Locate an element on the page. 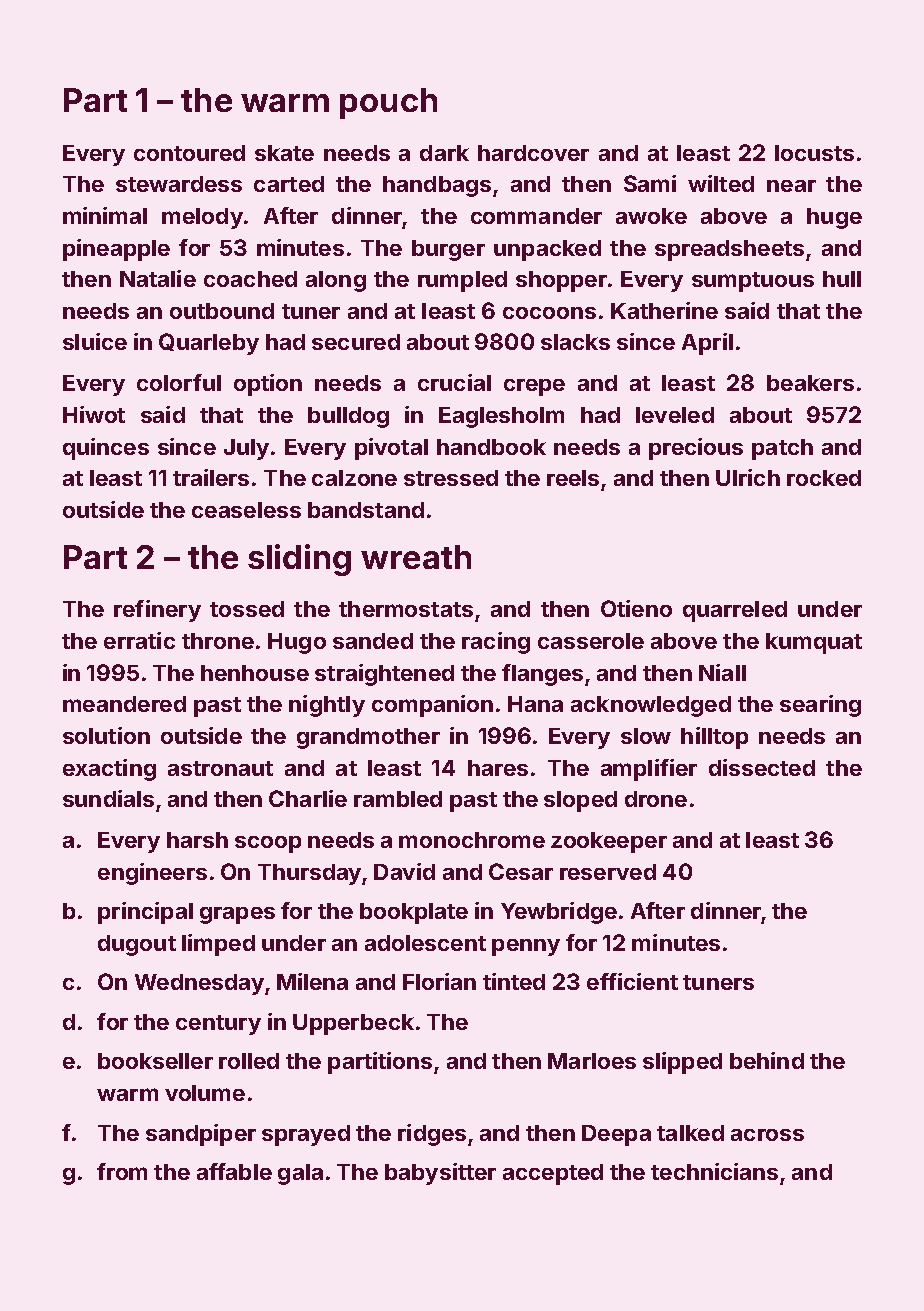 The height and width of the document is (1311, 924). Upperbeck is located at coordinates (353, 1024).
